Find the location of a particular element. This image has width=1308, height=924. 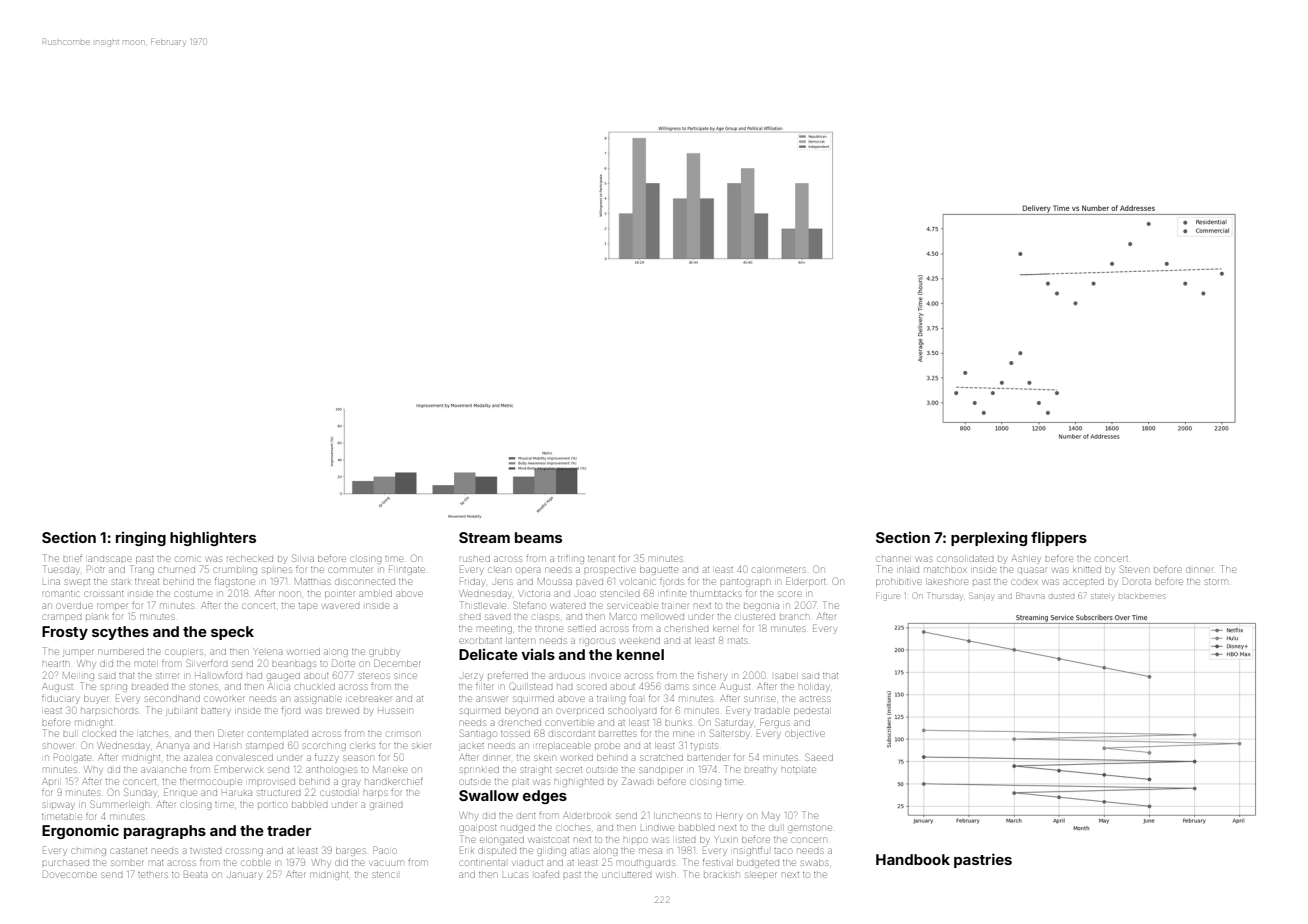

jacket is located at coordinates (471, 747).
